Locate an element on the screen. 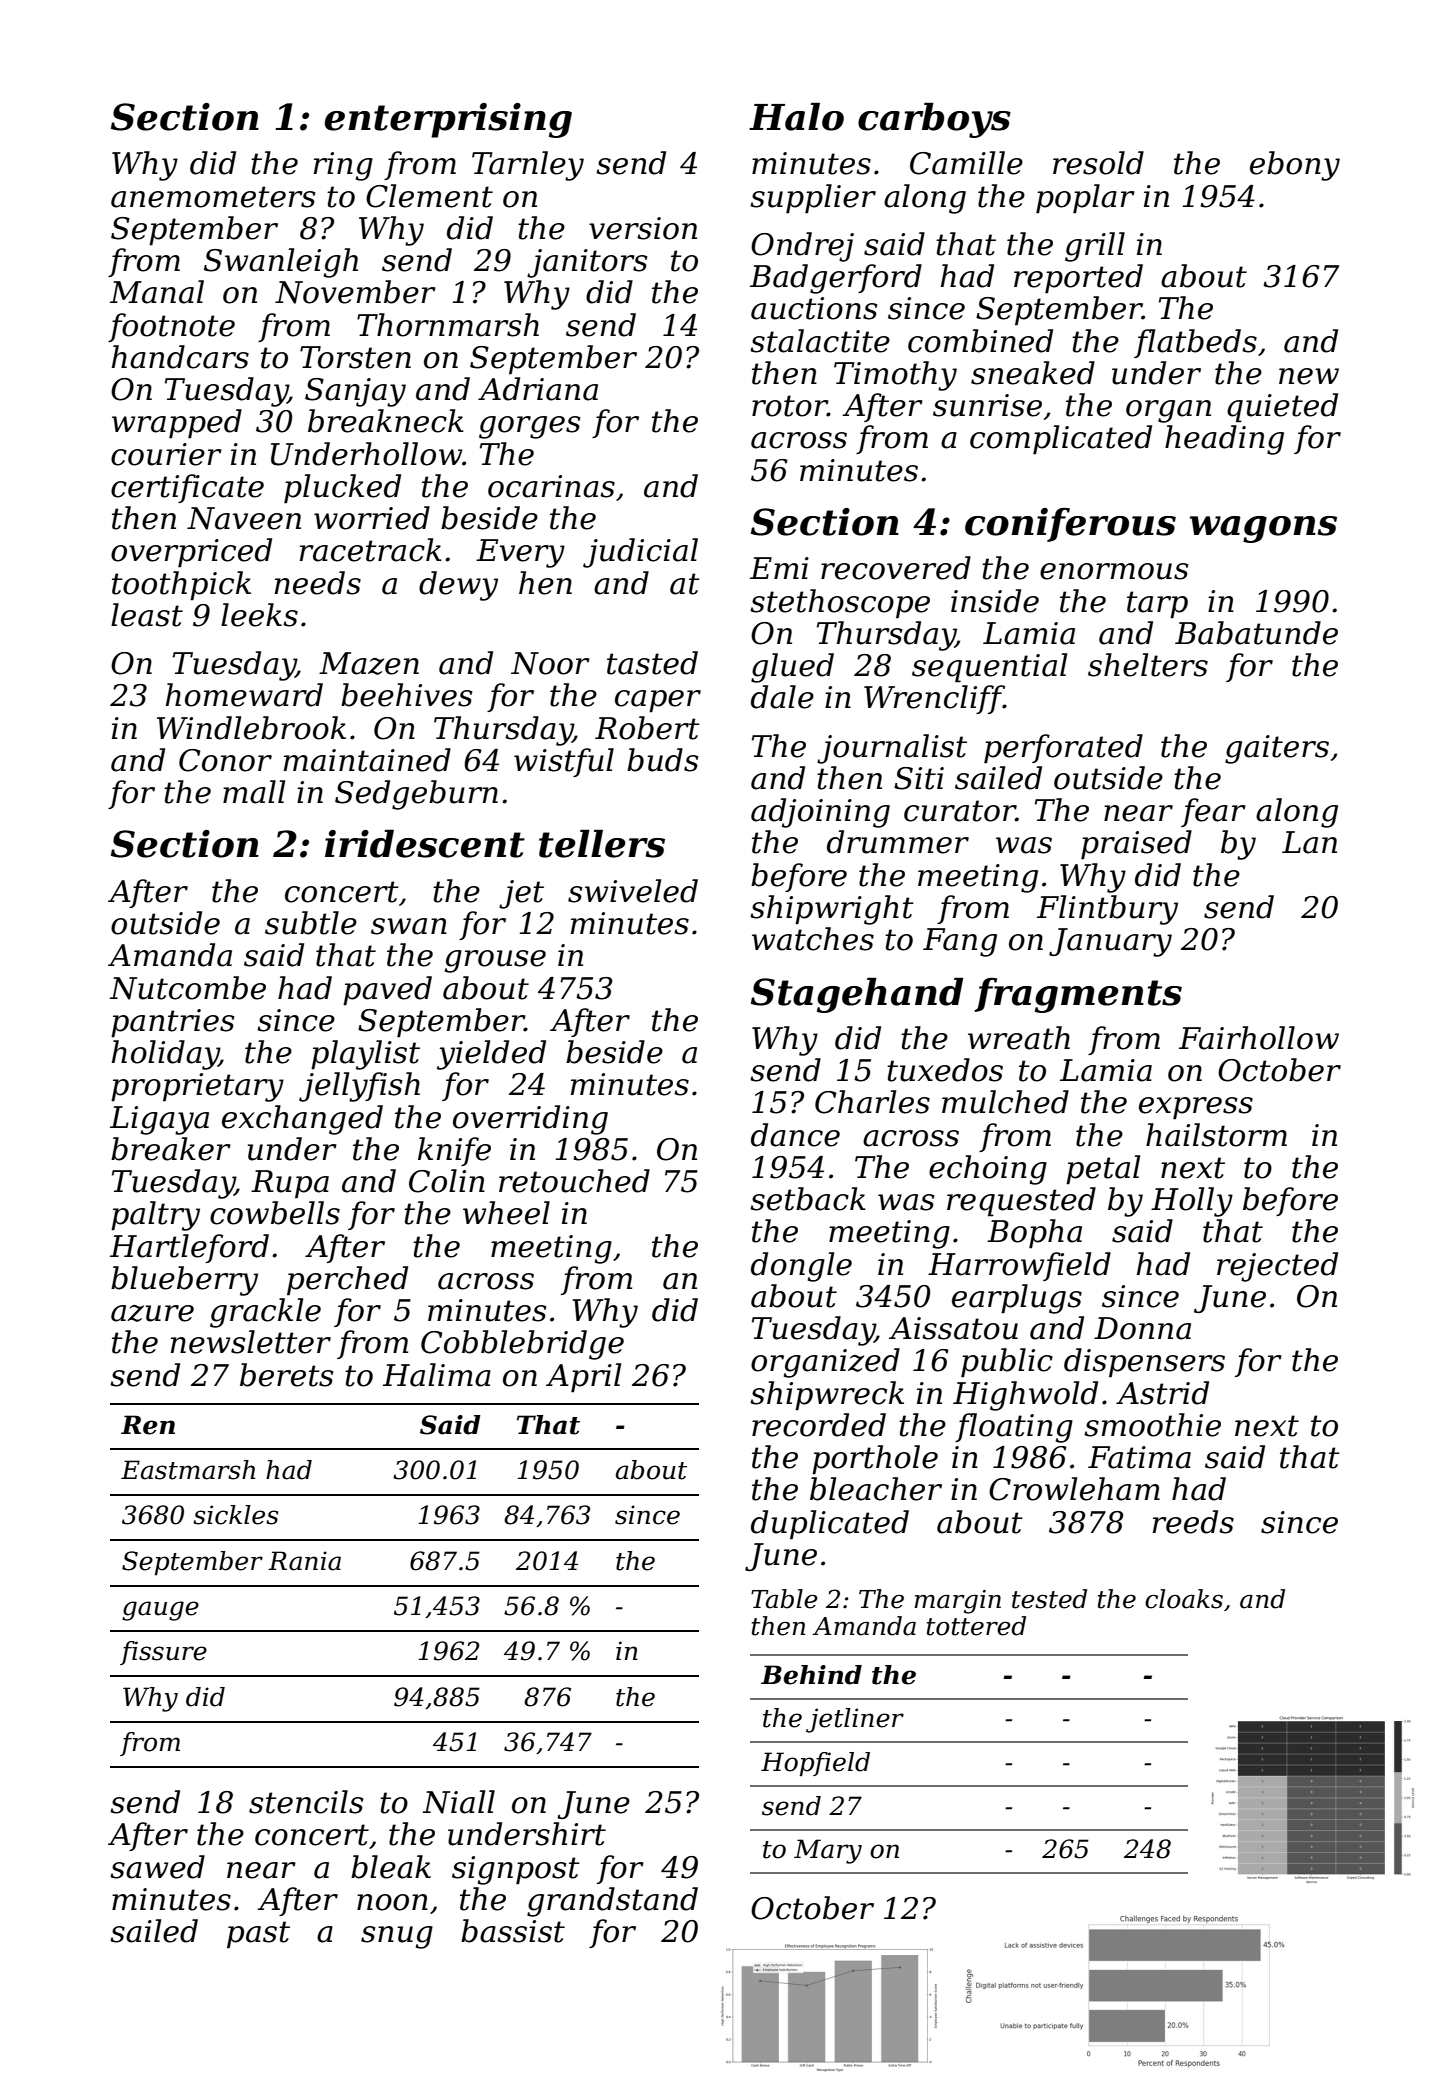 The image size is (1450, 2100). mall is located at coordinates (254, 792).
